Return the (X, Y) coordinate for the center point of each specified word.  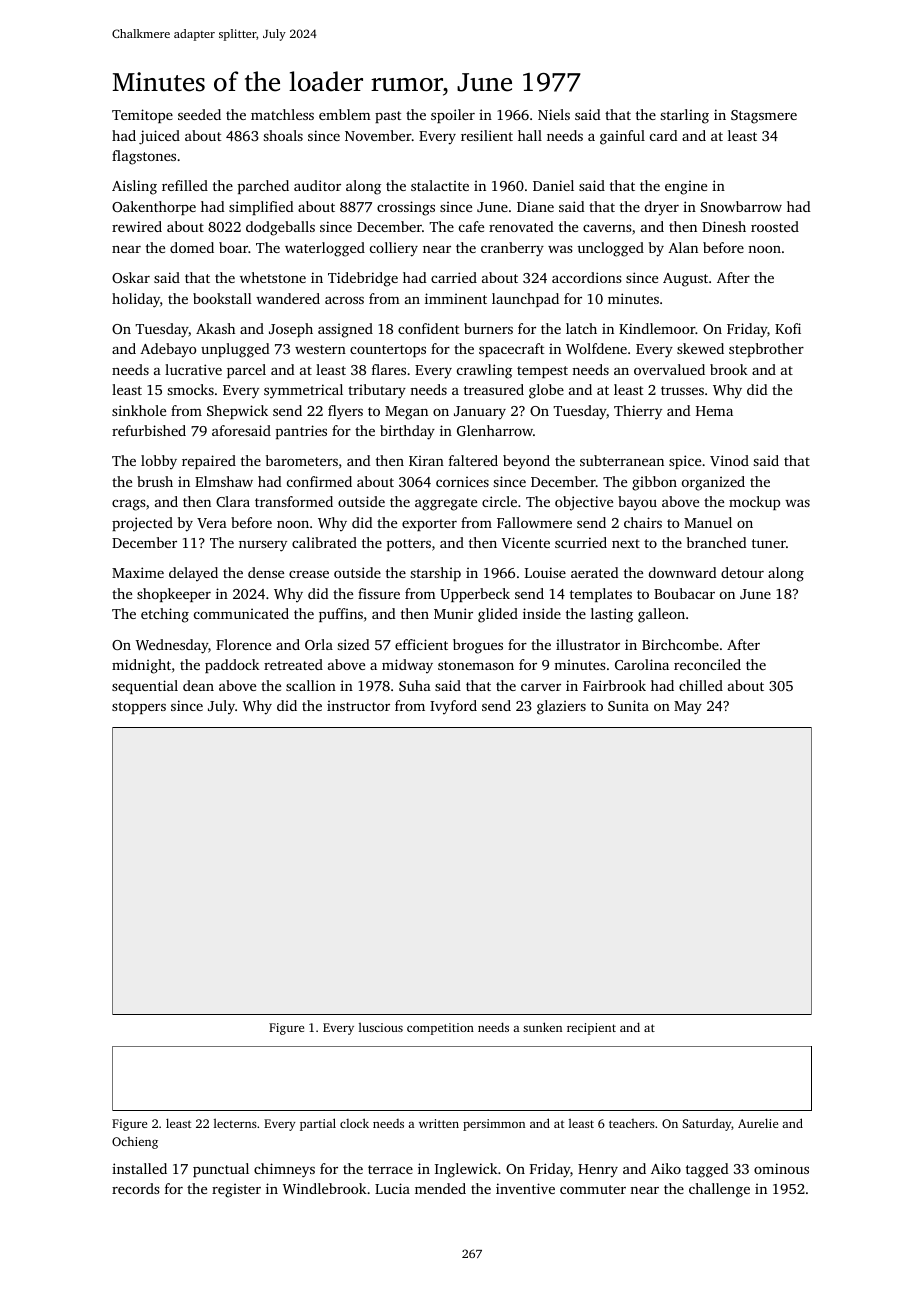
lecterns (235, 1123)
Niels (554, 114)
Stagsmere (764, 117)
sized (353, 644)
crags (129, 505)
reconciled (707, 664)
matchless (282, 114)
